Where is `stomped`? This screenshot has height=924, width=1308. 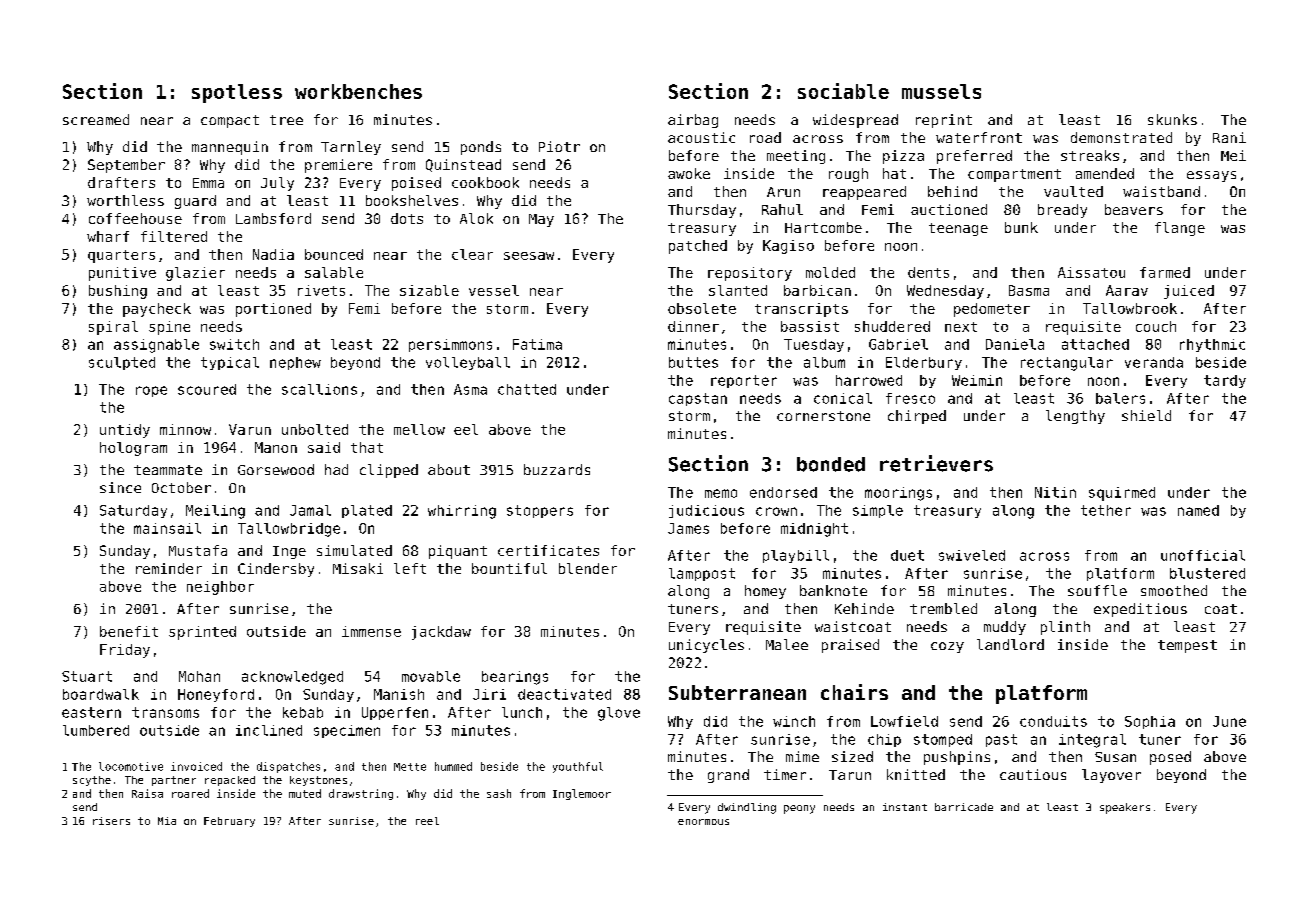
stomped is located at coordinates (943, 740).
